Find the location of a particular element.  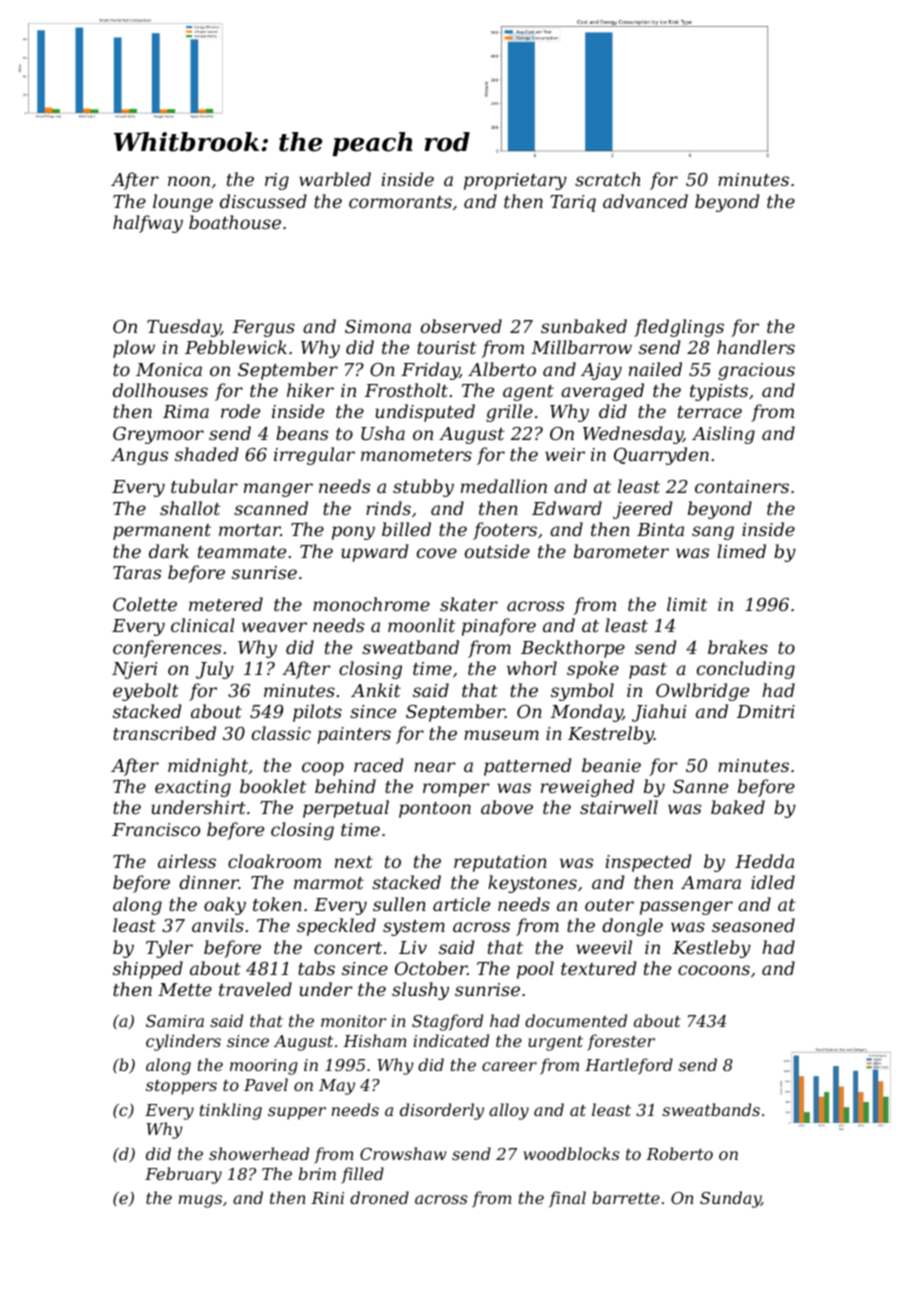

plow is located at coordinates (134, 349).
